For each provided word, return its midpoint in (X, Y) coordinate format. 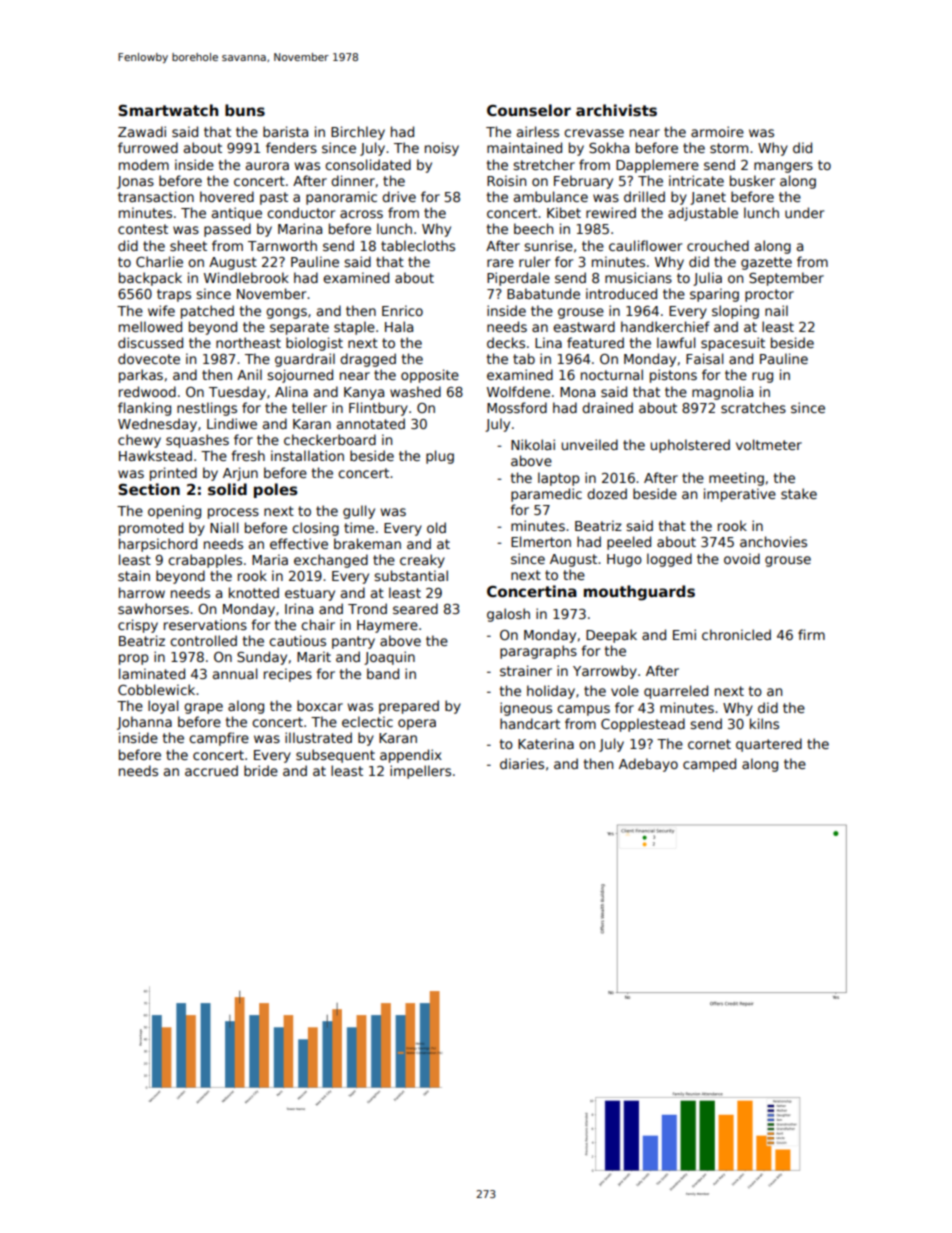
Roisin (506, 180)
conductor (301, 212)
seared (415, 608)
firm (811, 634)
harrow (142, 592)
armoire (717, 131)
